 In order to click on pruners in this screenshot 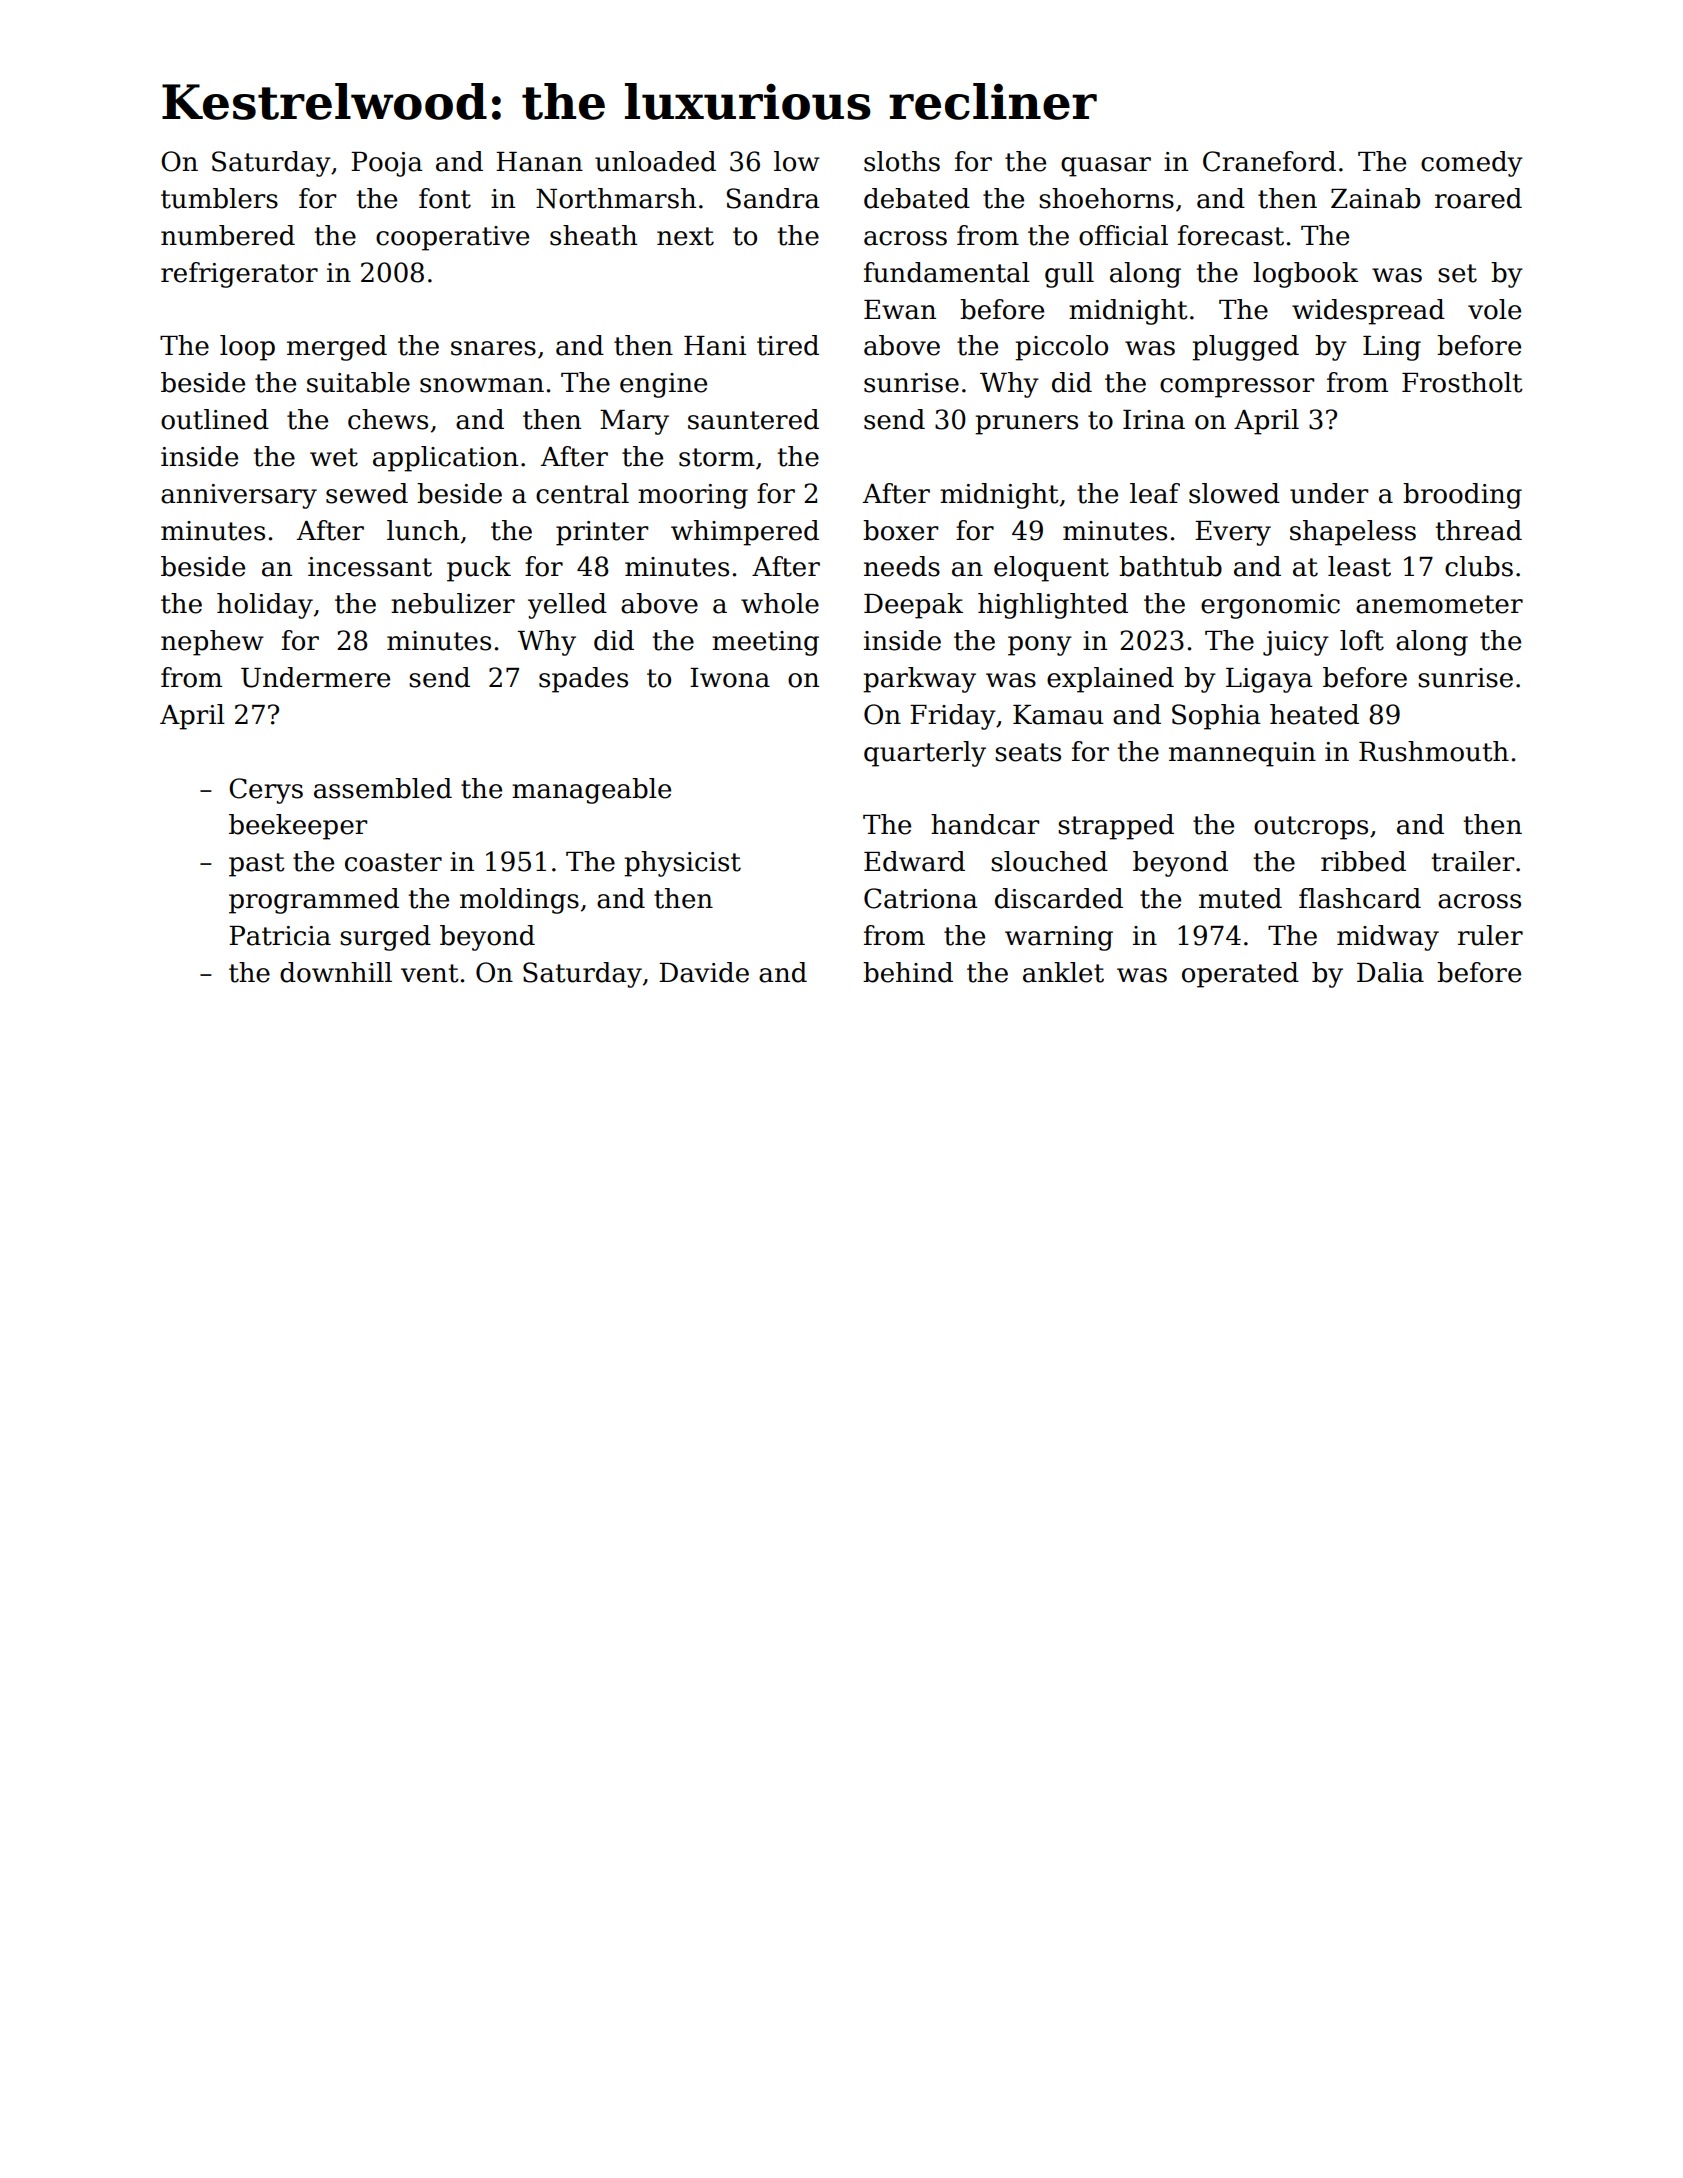, I will do `click(1026, 425)`.
